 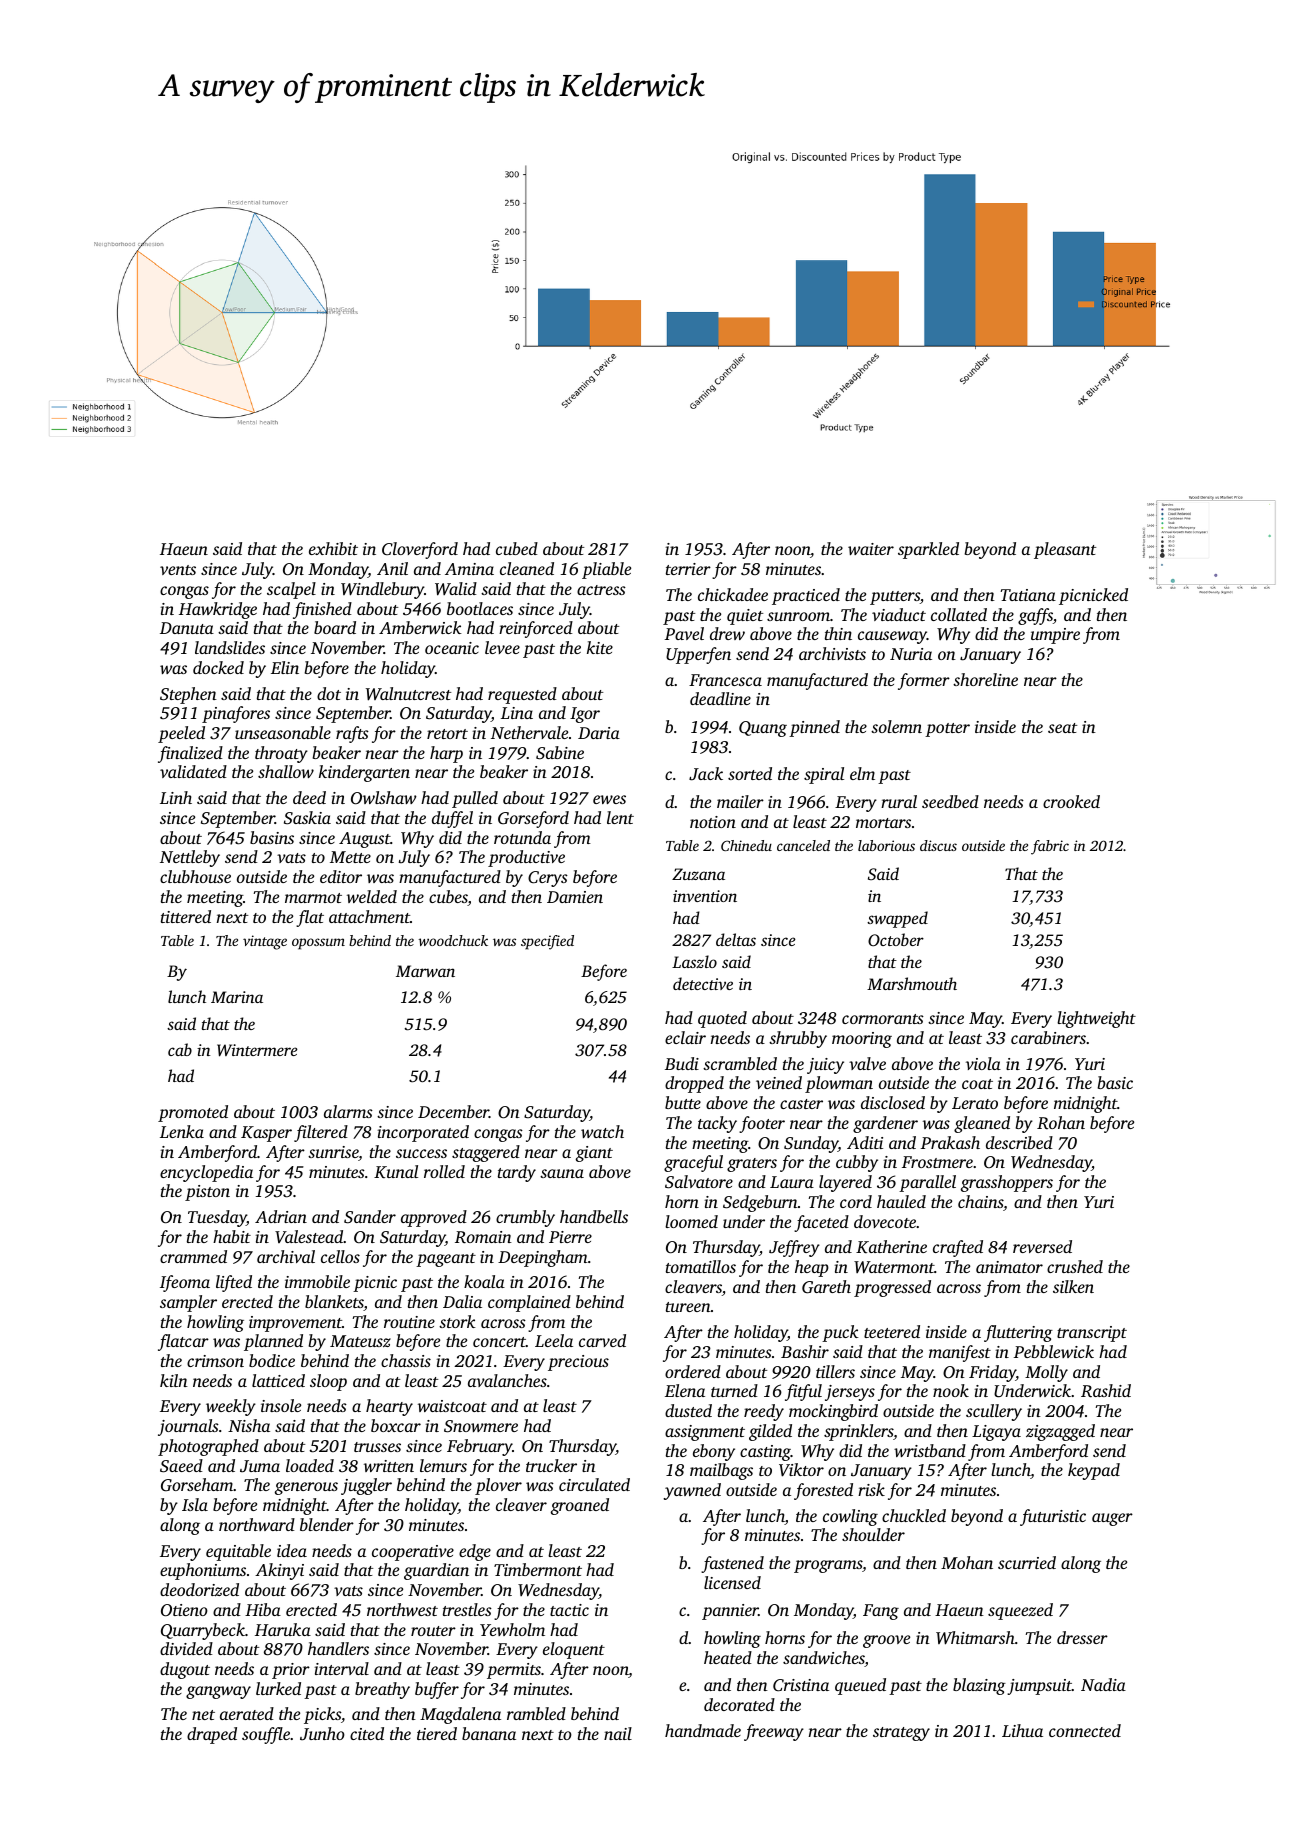 What do you see at coordinates (1018, 1333) in the document?
I see `fluttering` at bounding box center [1018, 1333].
